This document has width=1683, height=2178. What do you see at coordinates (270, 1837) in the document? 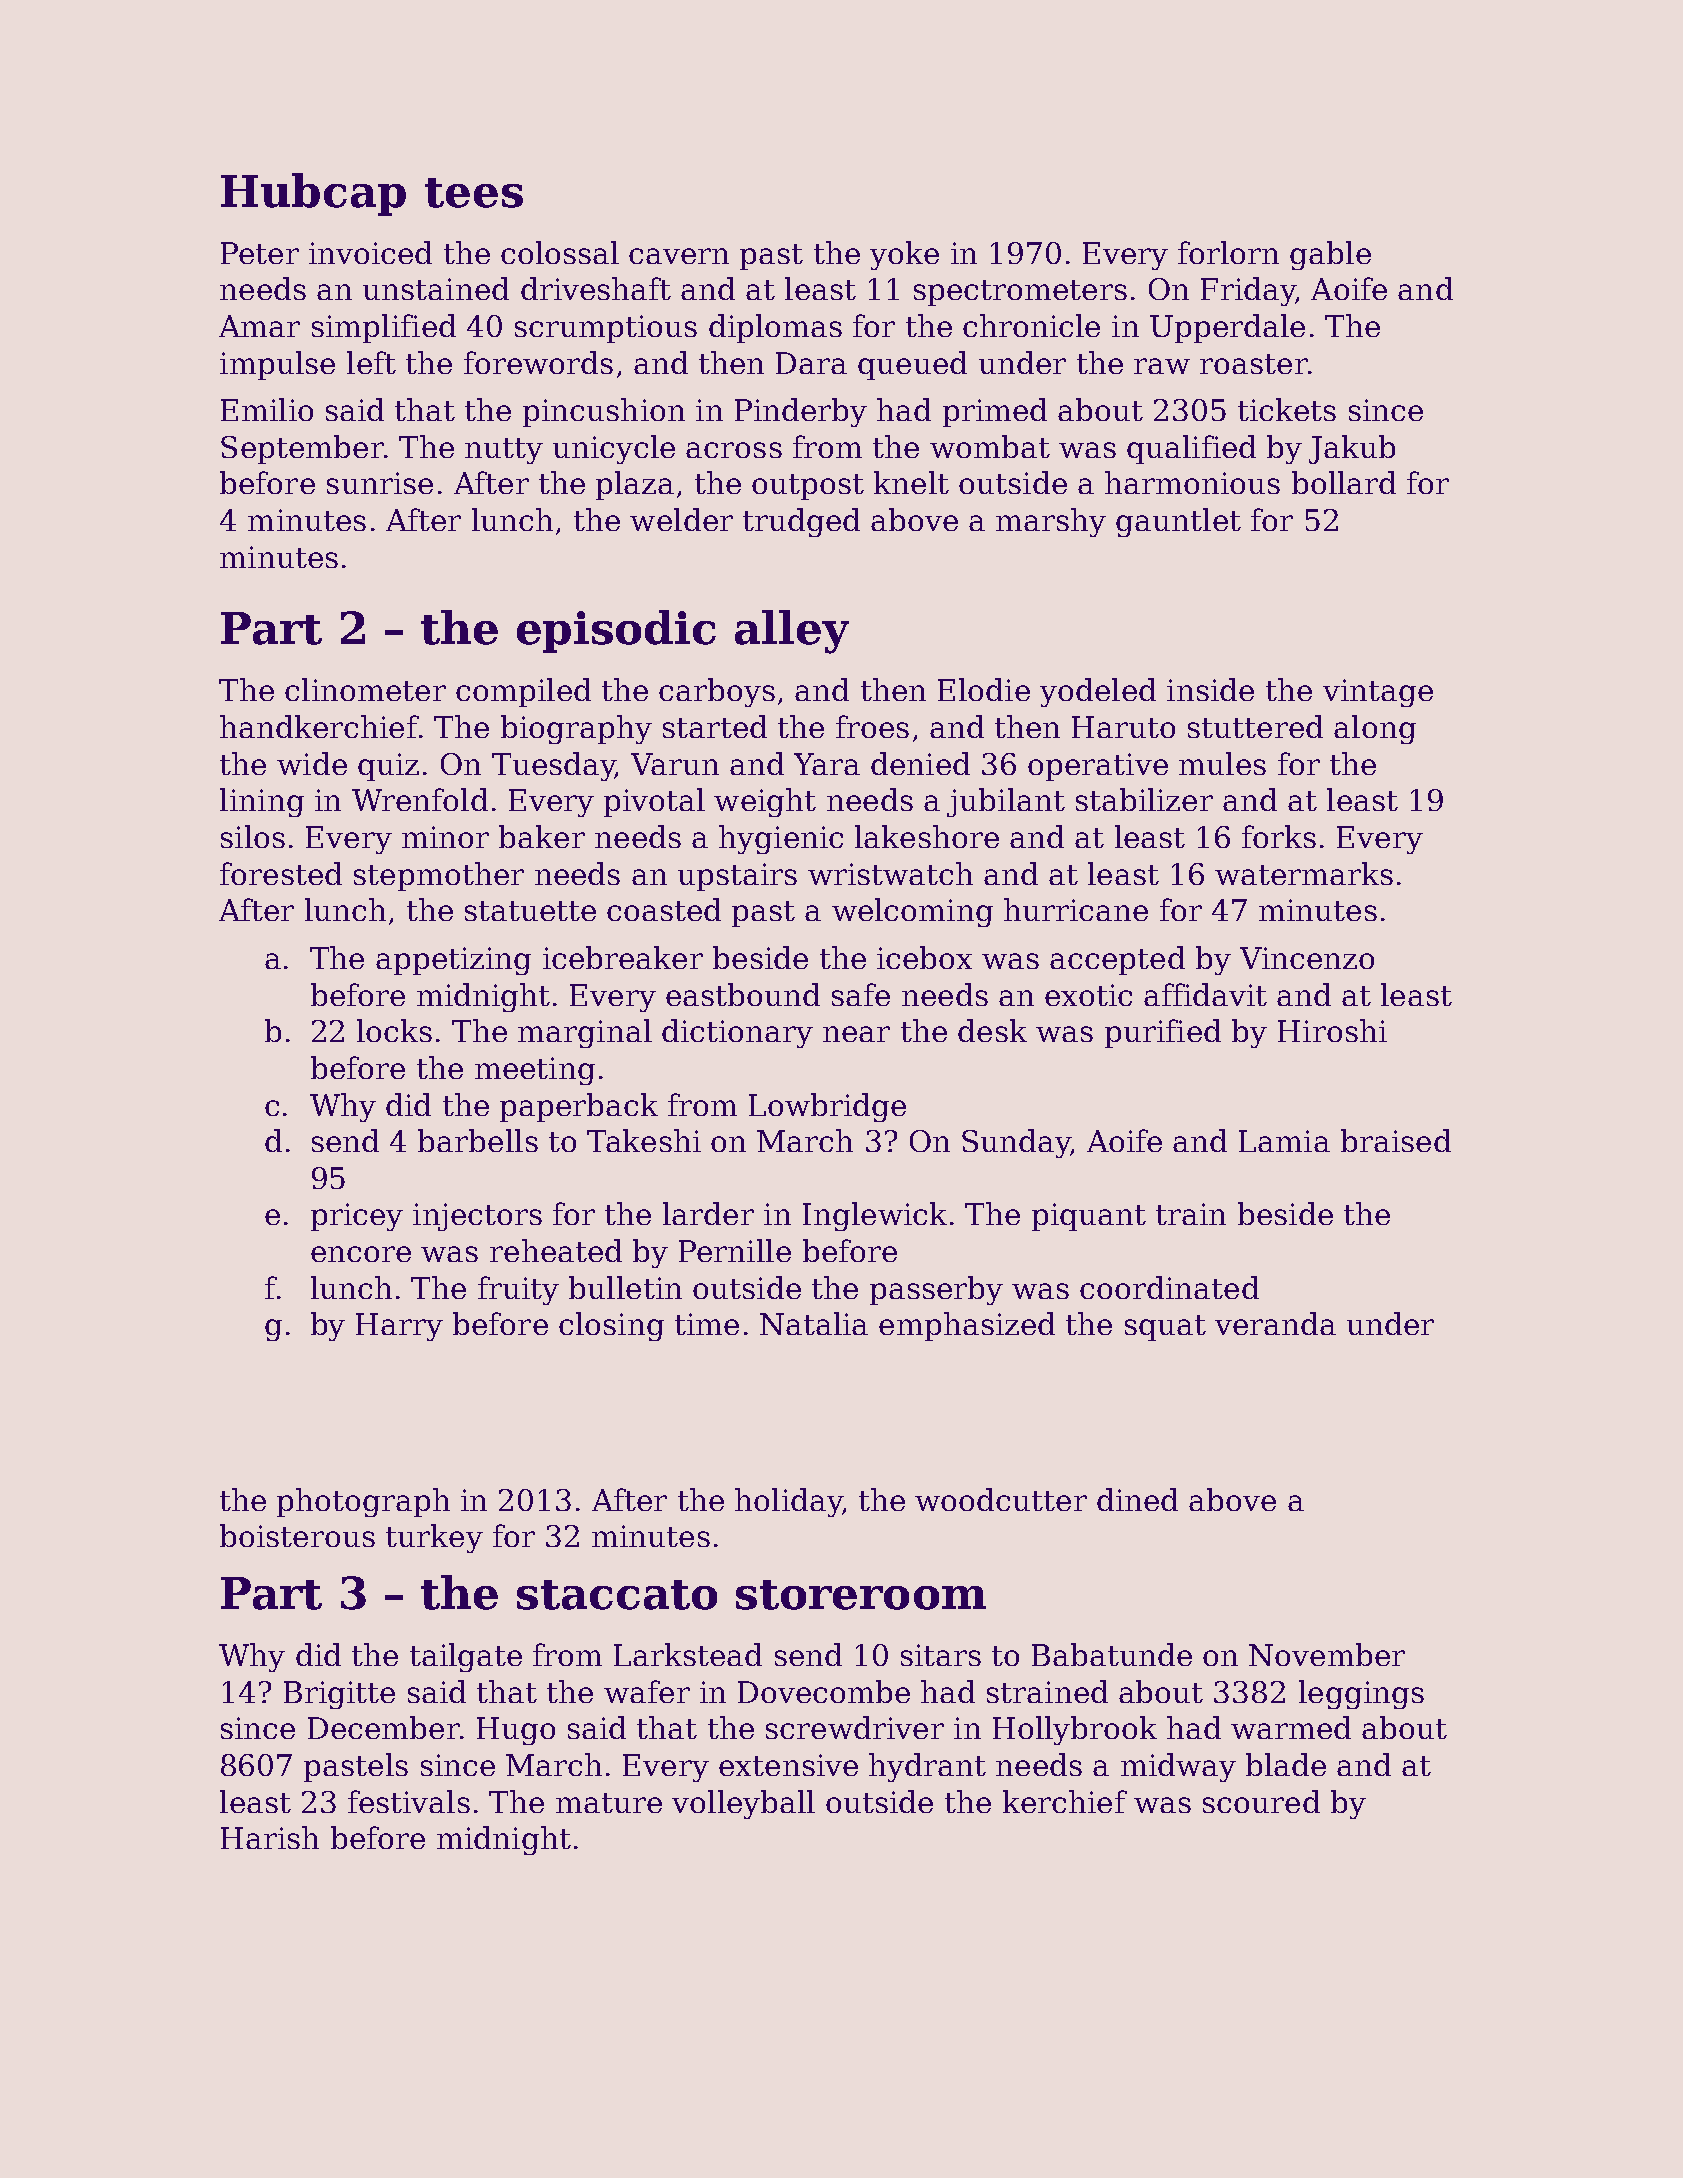
I see `Harish` at bounding box center [270, 1837].
